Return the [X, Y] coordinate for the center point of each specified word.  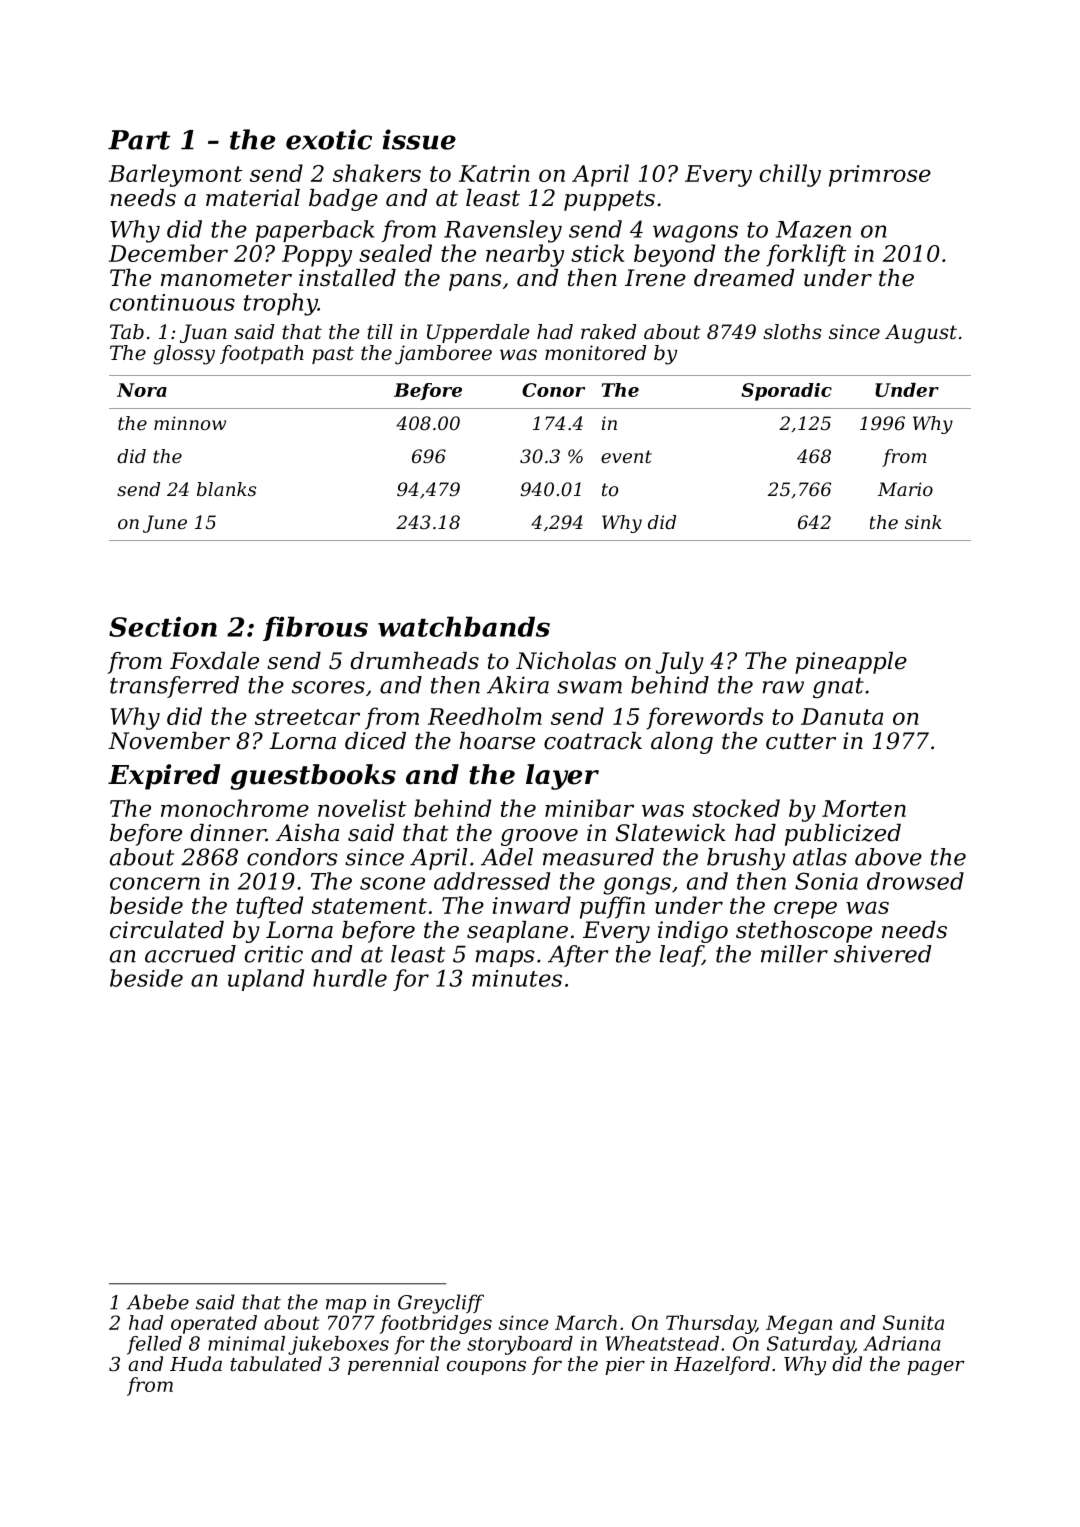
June [165, 524]
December [168, 253]
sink [923, 522]
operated [214, 1324]
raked [608, 332]
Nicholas [566, 661]
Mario [905, 489]
